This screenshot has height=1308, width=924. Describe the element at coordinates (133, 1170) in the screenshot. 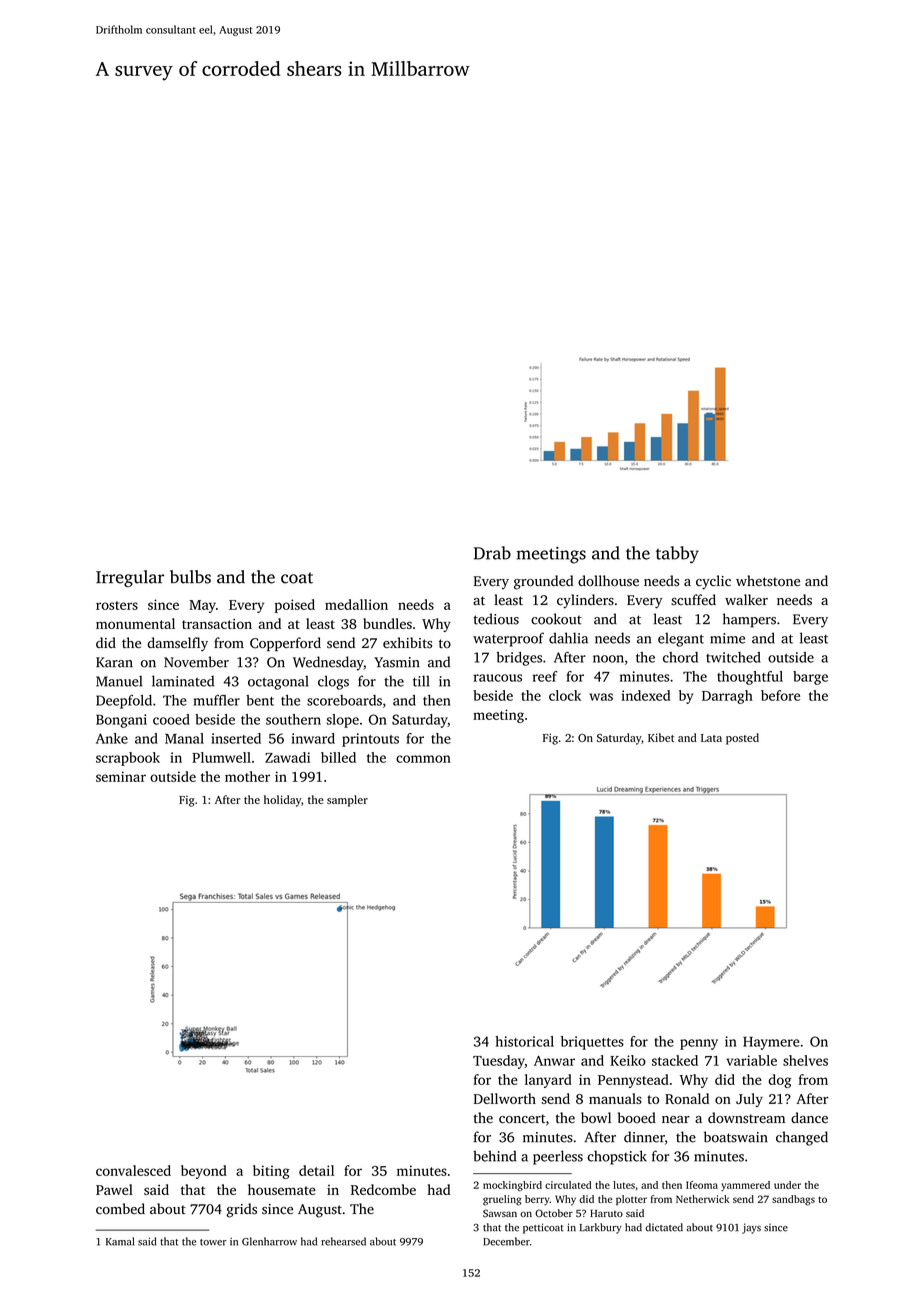

I see `convalesced` at that location.
